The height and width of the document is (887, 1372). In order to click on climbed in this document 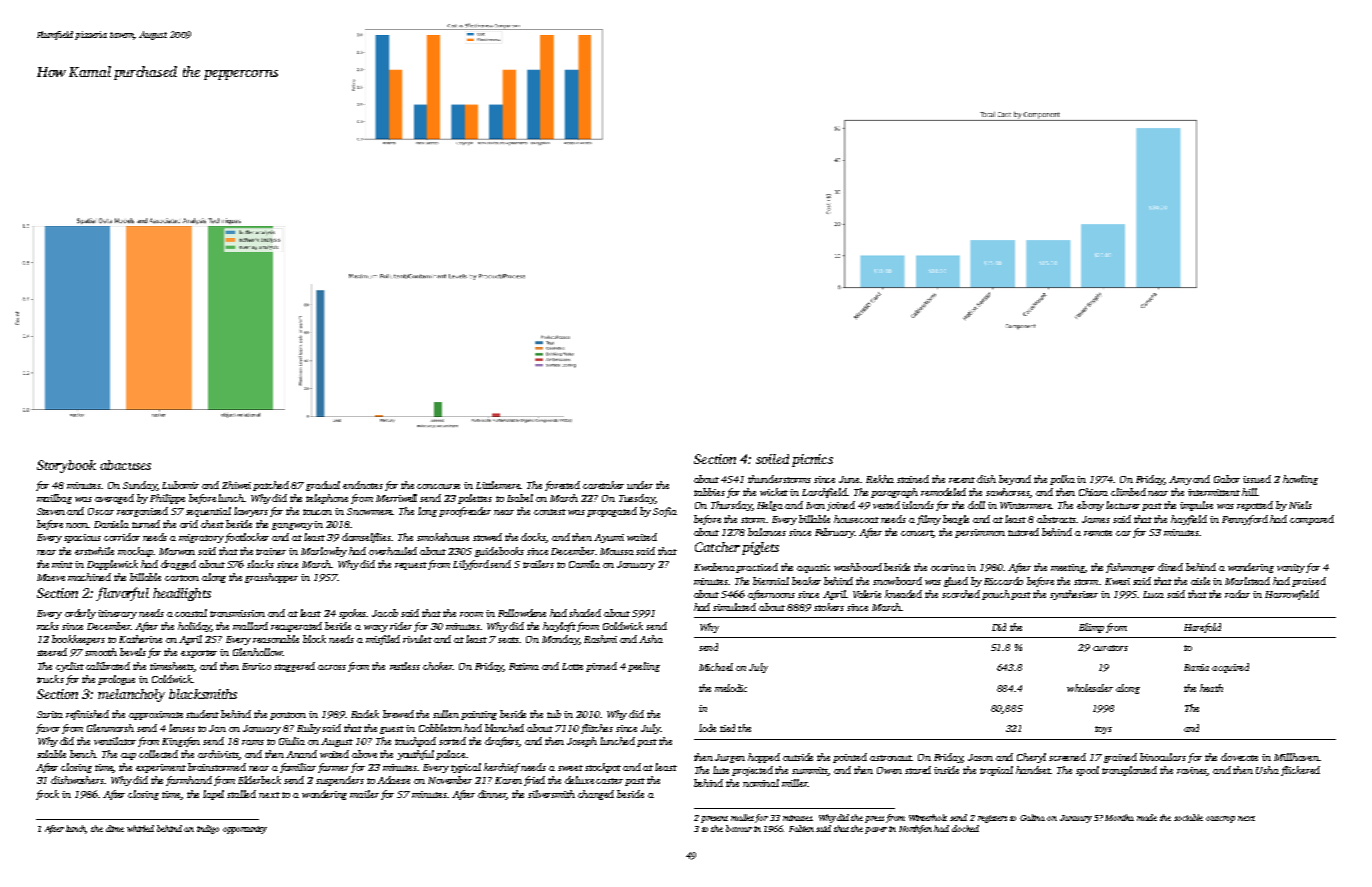, I will do `click(1128, 492)`.
